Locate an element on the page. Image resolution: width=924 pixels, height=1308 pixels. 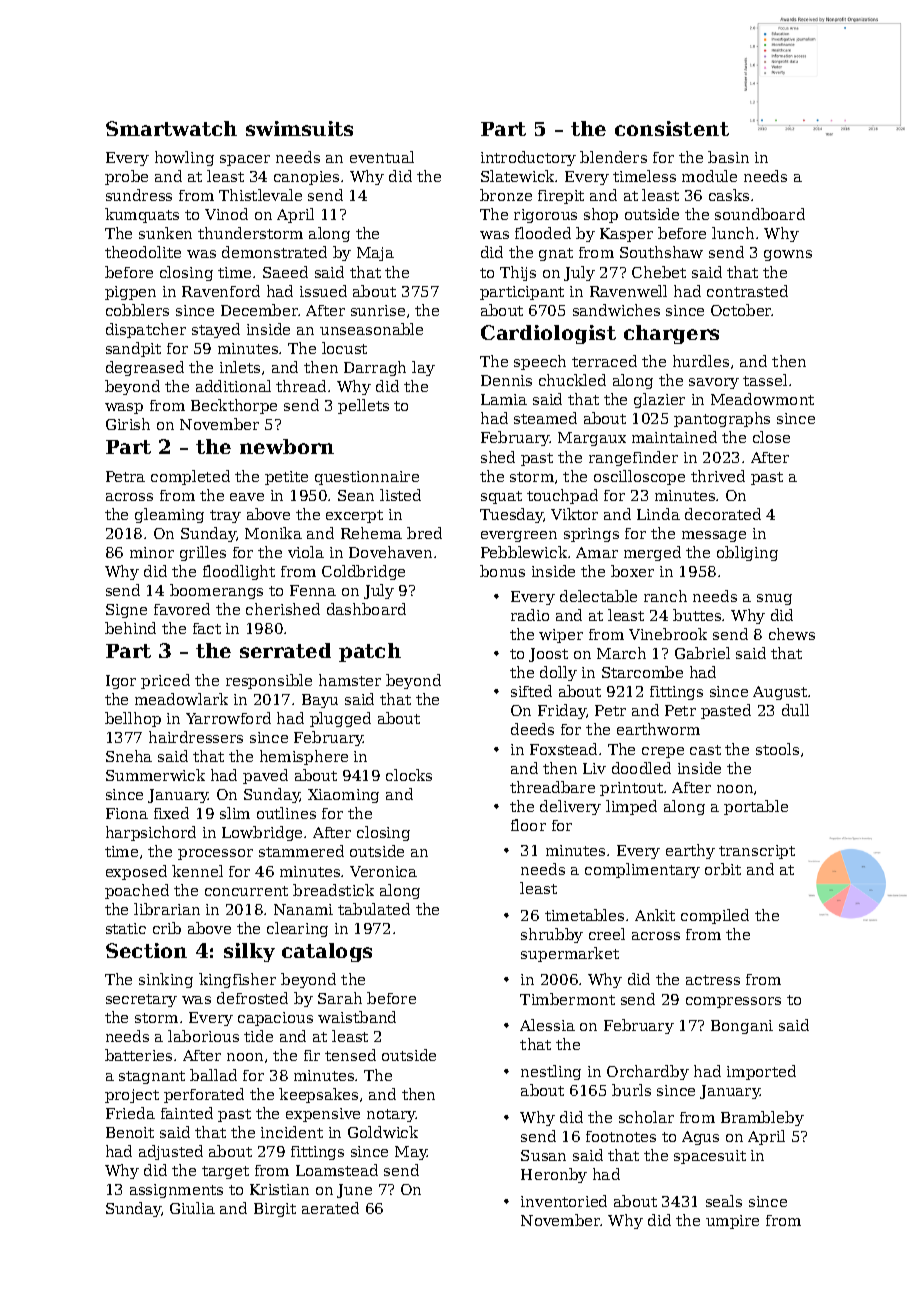
bred is located at coordinates (424, 533).
